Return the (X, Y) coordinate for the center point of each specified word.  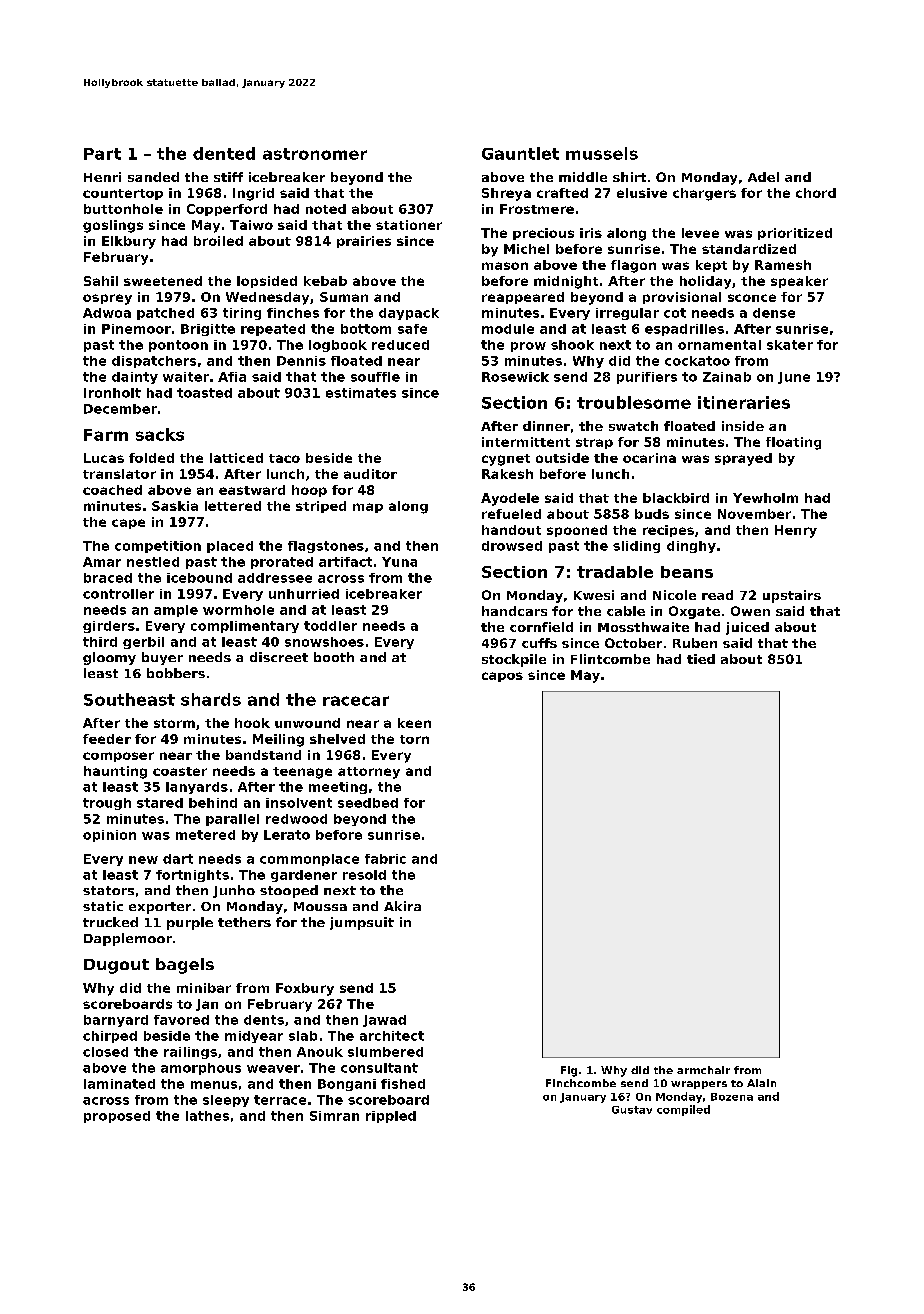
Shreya (506, 194)
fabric (385, 859)
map (368, 508)
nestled (153, 562)
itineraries (744, 402)
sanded (153, 177)
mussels (602, 153)
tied (701, 659)
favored (181, 1020)
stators (108, 890)
